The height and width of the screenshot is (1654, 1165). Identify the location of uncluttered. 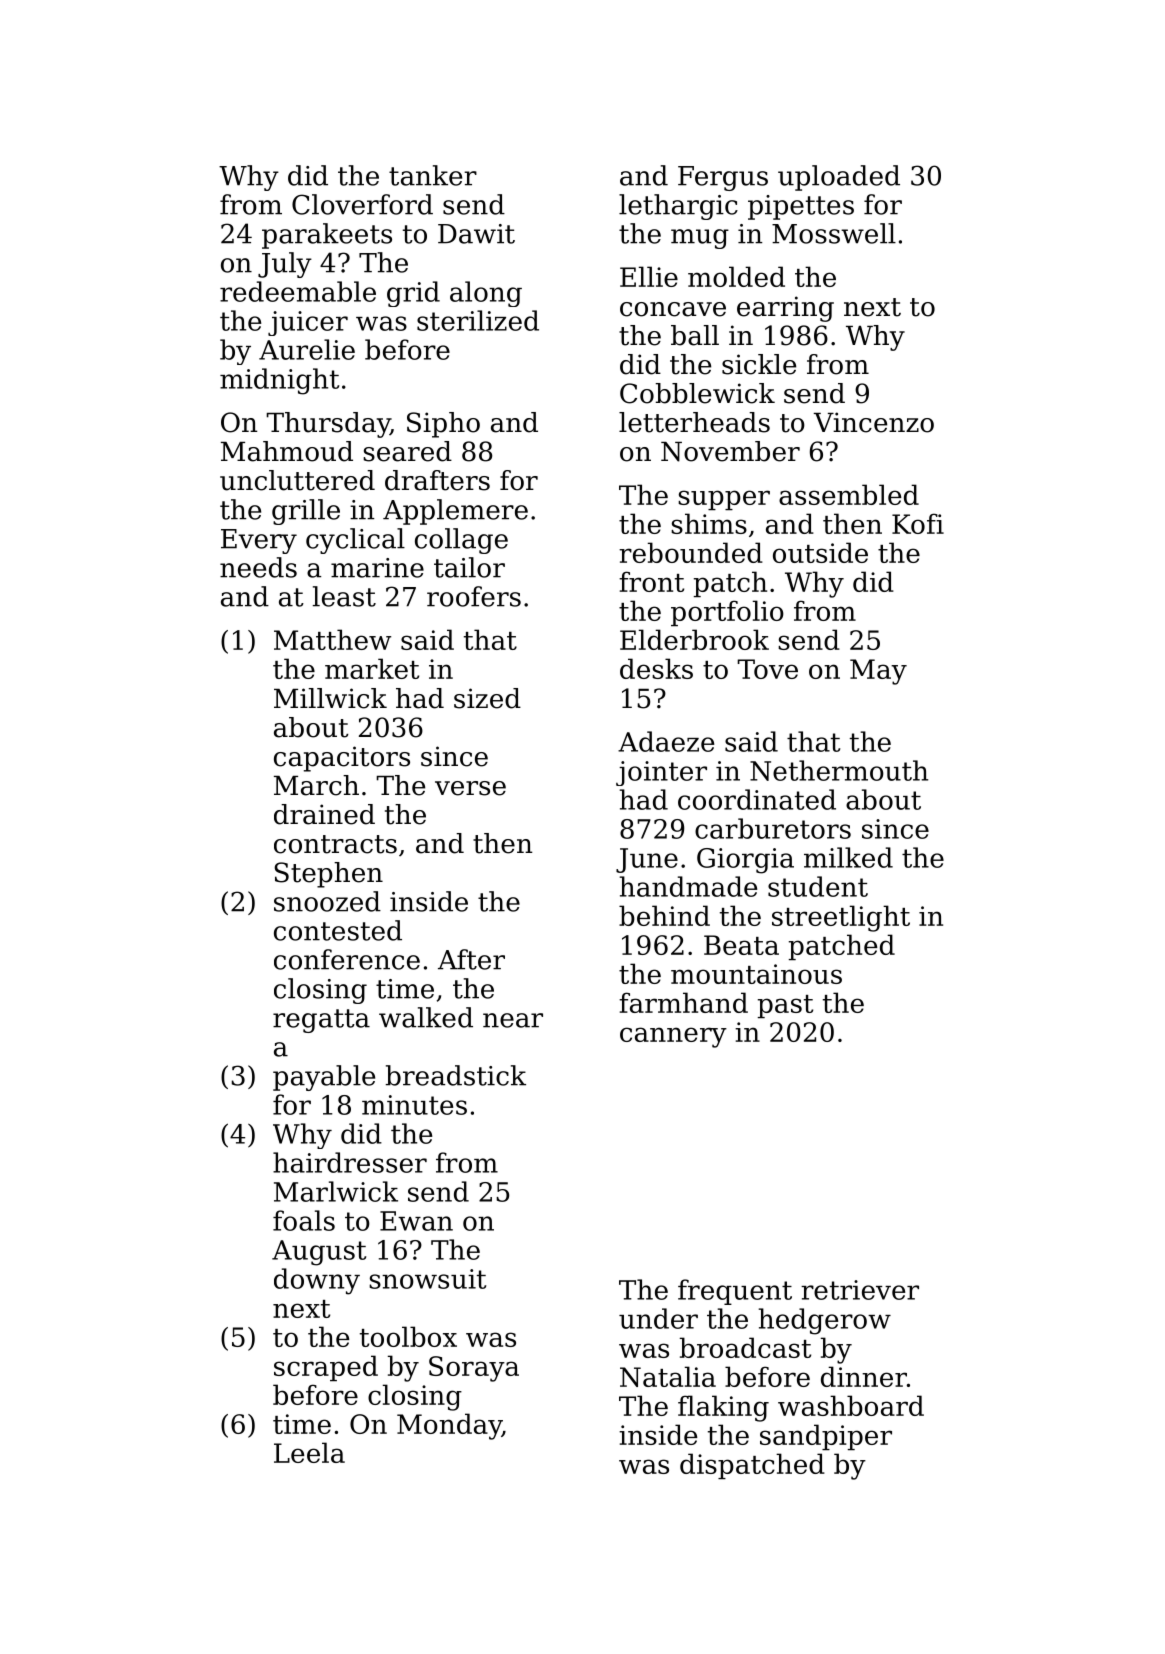
(297, 480).
